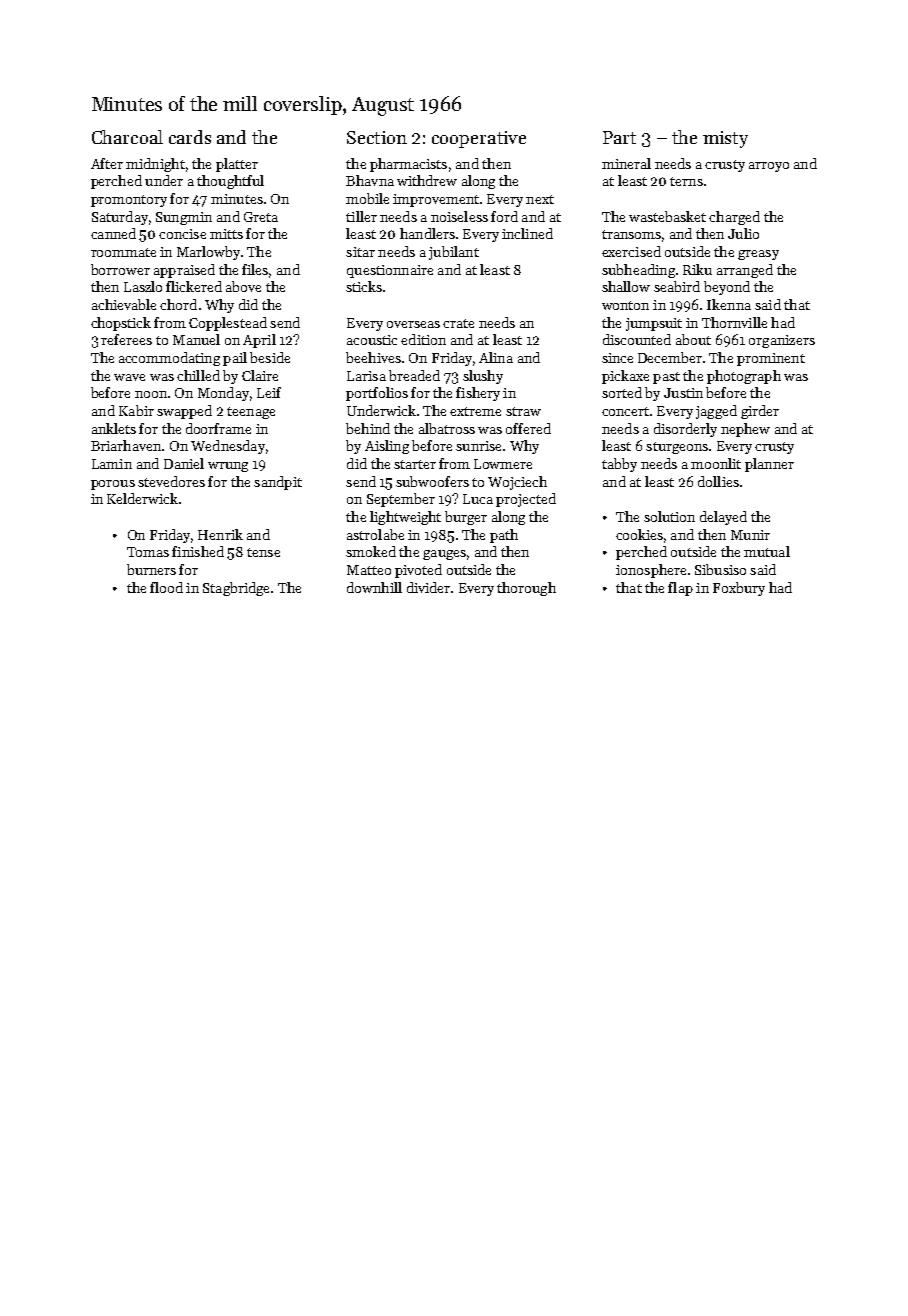  What do you see at coordinates (166, 587) in the page?
I see `flood` at bounding box center [166, 587].
